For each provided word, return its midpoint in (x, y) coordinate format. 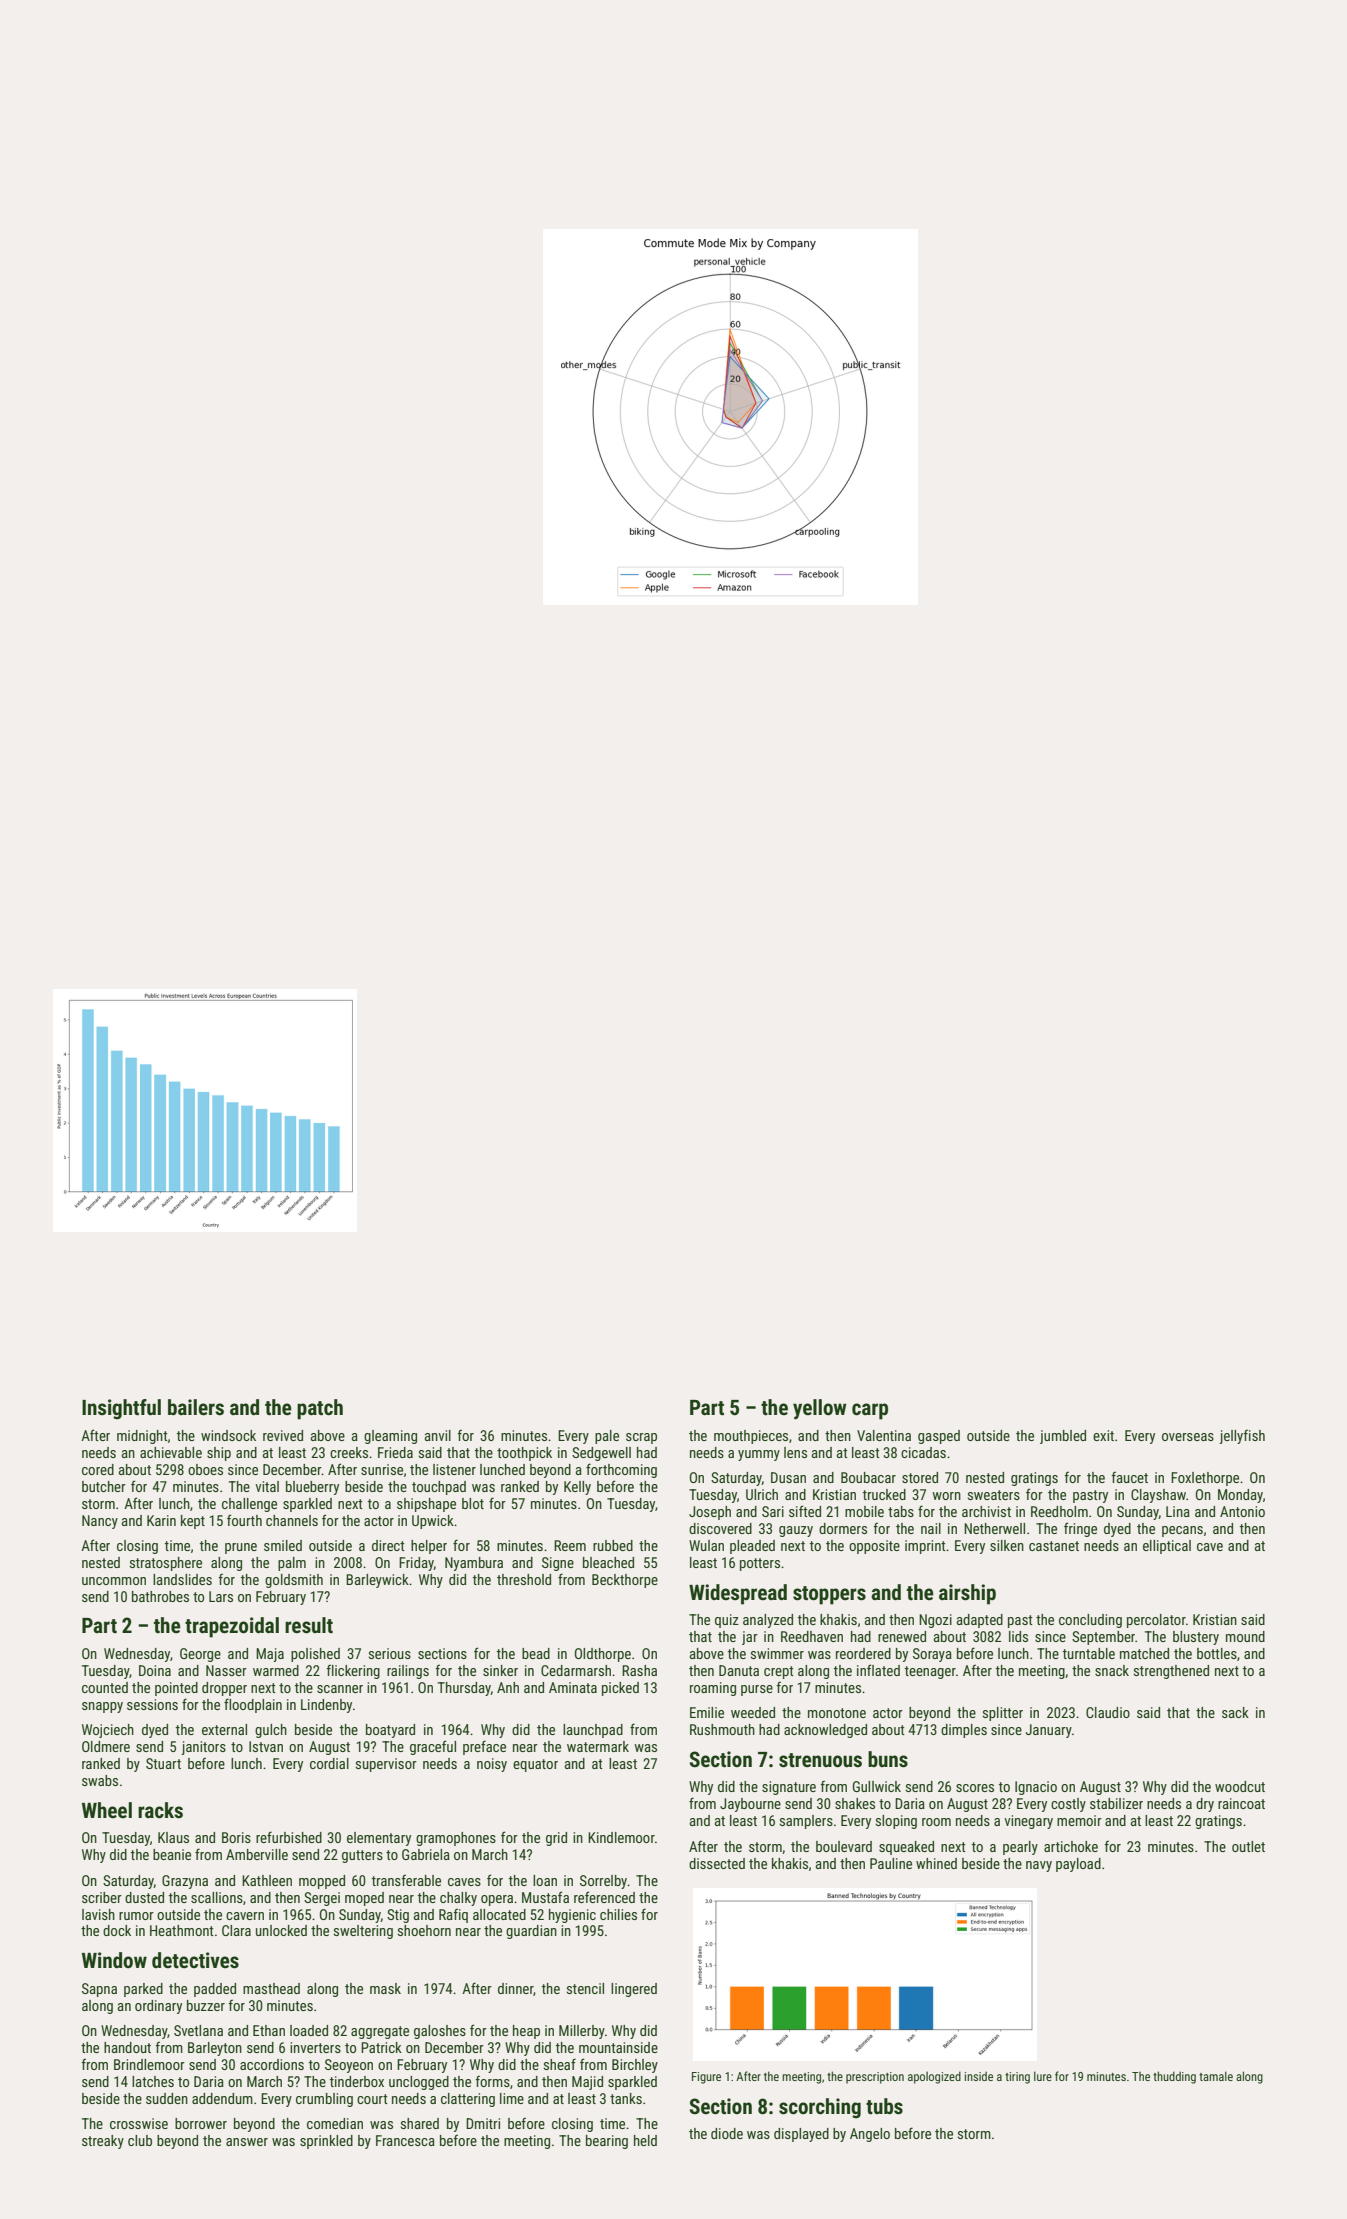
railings (408, 1672)
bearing (607, 2142)
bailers (196, 1407)
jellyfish (1242, 1436)
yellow (820, 1409)
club (140, 2140)
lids (1018, 1636)
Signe (558, 1564)
